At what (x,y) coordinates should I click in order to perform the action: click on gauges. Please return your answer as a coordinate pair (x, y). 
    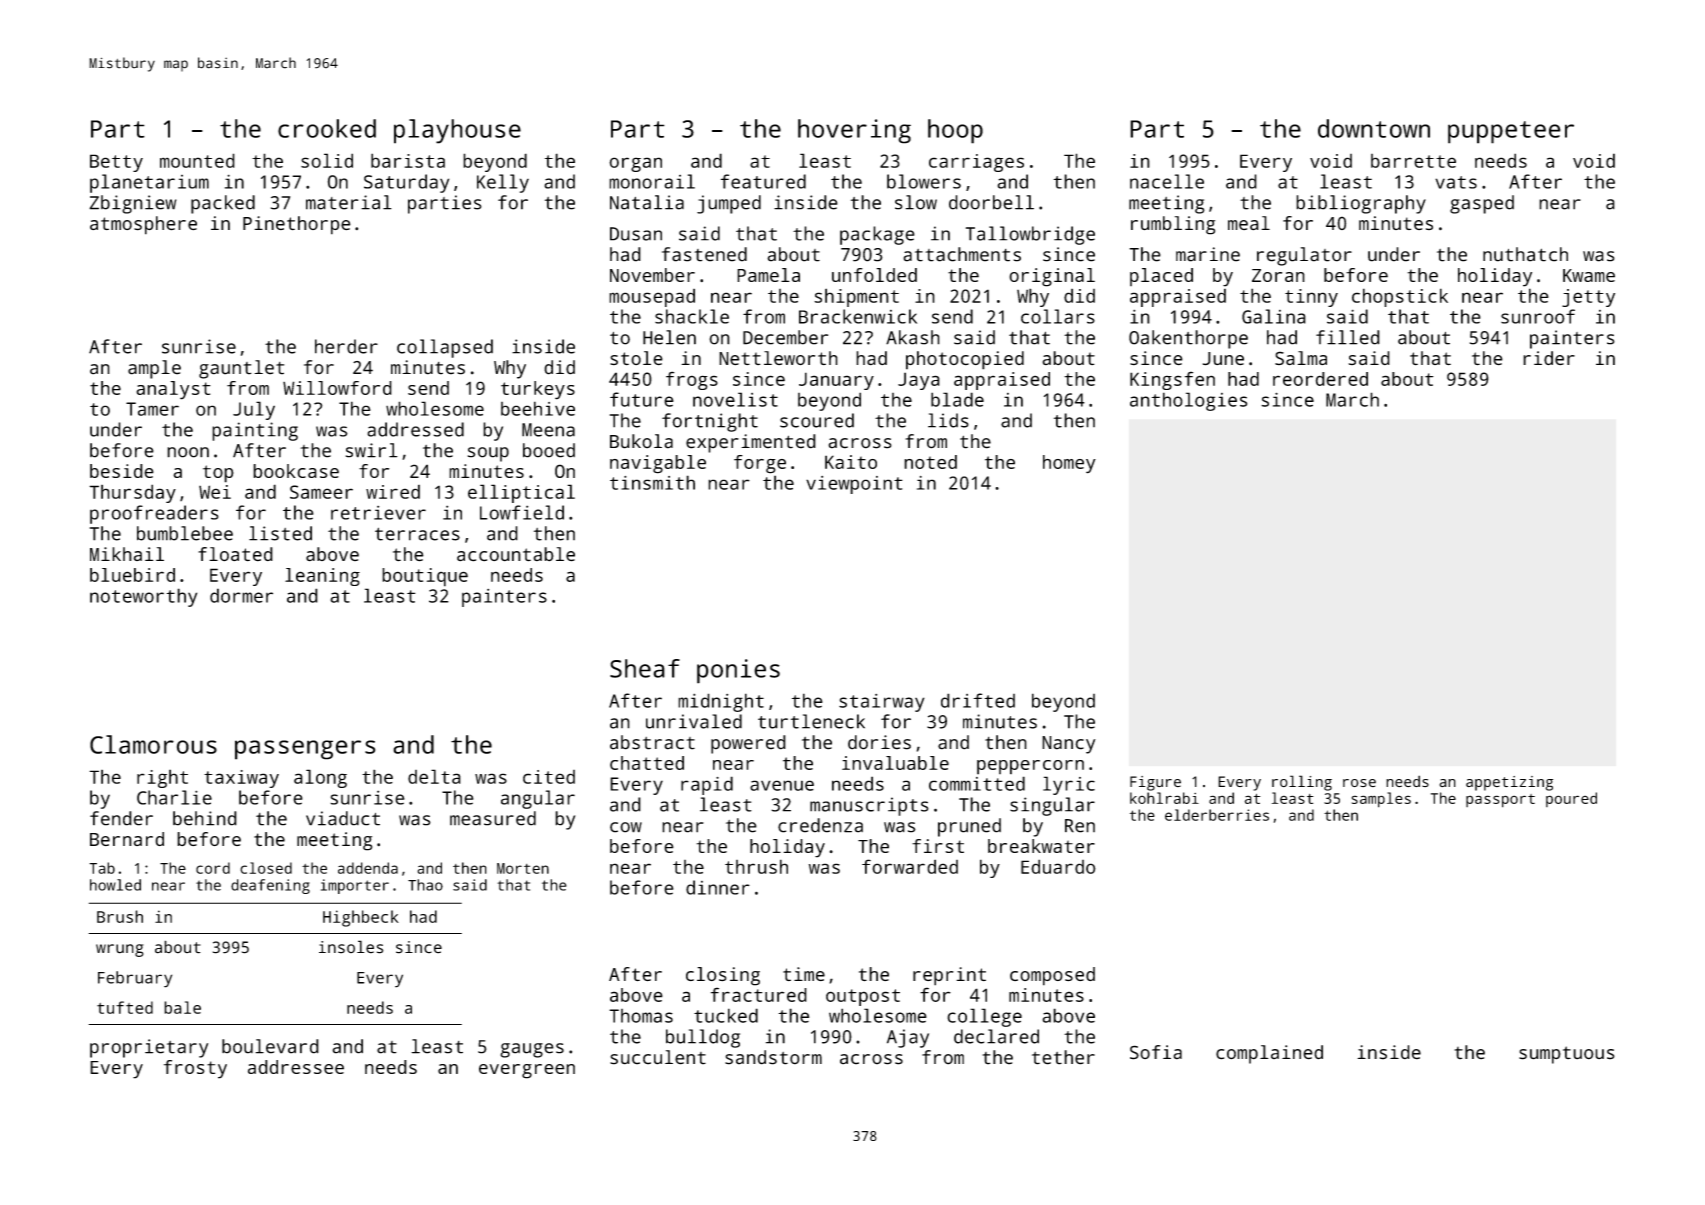
    Looking at the image, I should click on (532, 1050).
